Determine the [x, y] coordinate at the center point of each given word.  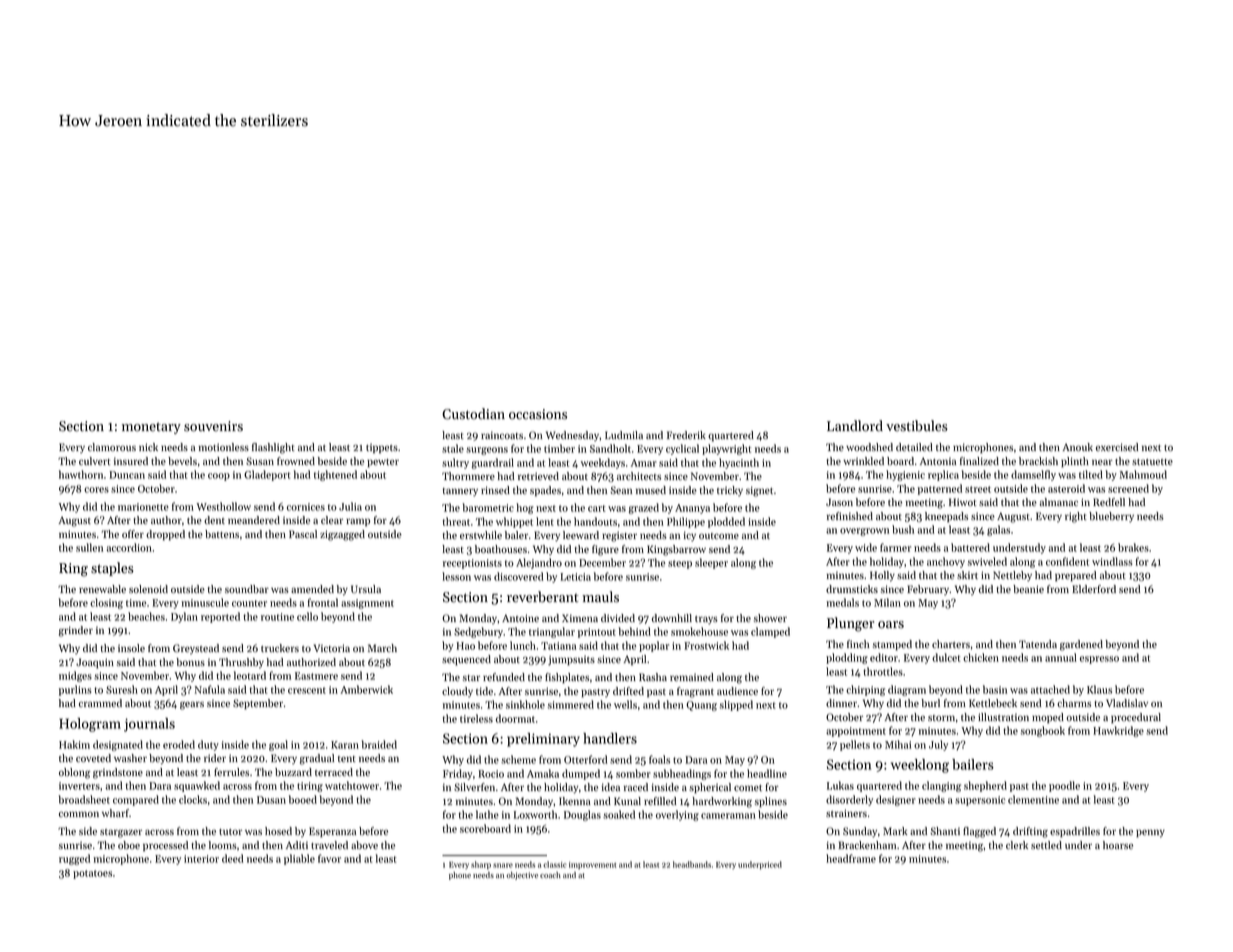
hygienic [905, 475]
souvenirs [213, 426]
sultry [455, 463]
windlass [1112, 561]
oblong [74, 773]
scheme [518, 759]
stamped [892, 645]
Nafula [210, 689]
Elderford [1094, 589]
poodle [1064, 786]
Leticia [576, 577]
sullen [89, 547]
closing [106, 603]
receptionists [472, 564]
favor [329, 858]
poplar [654, 646]
